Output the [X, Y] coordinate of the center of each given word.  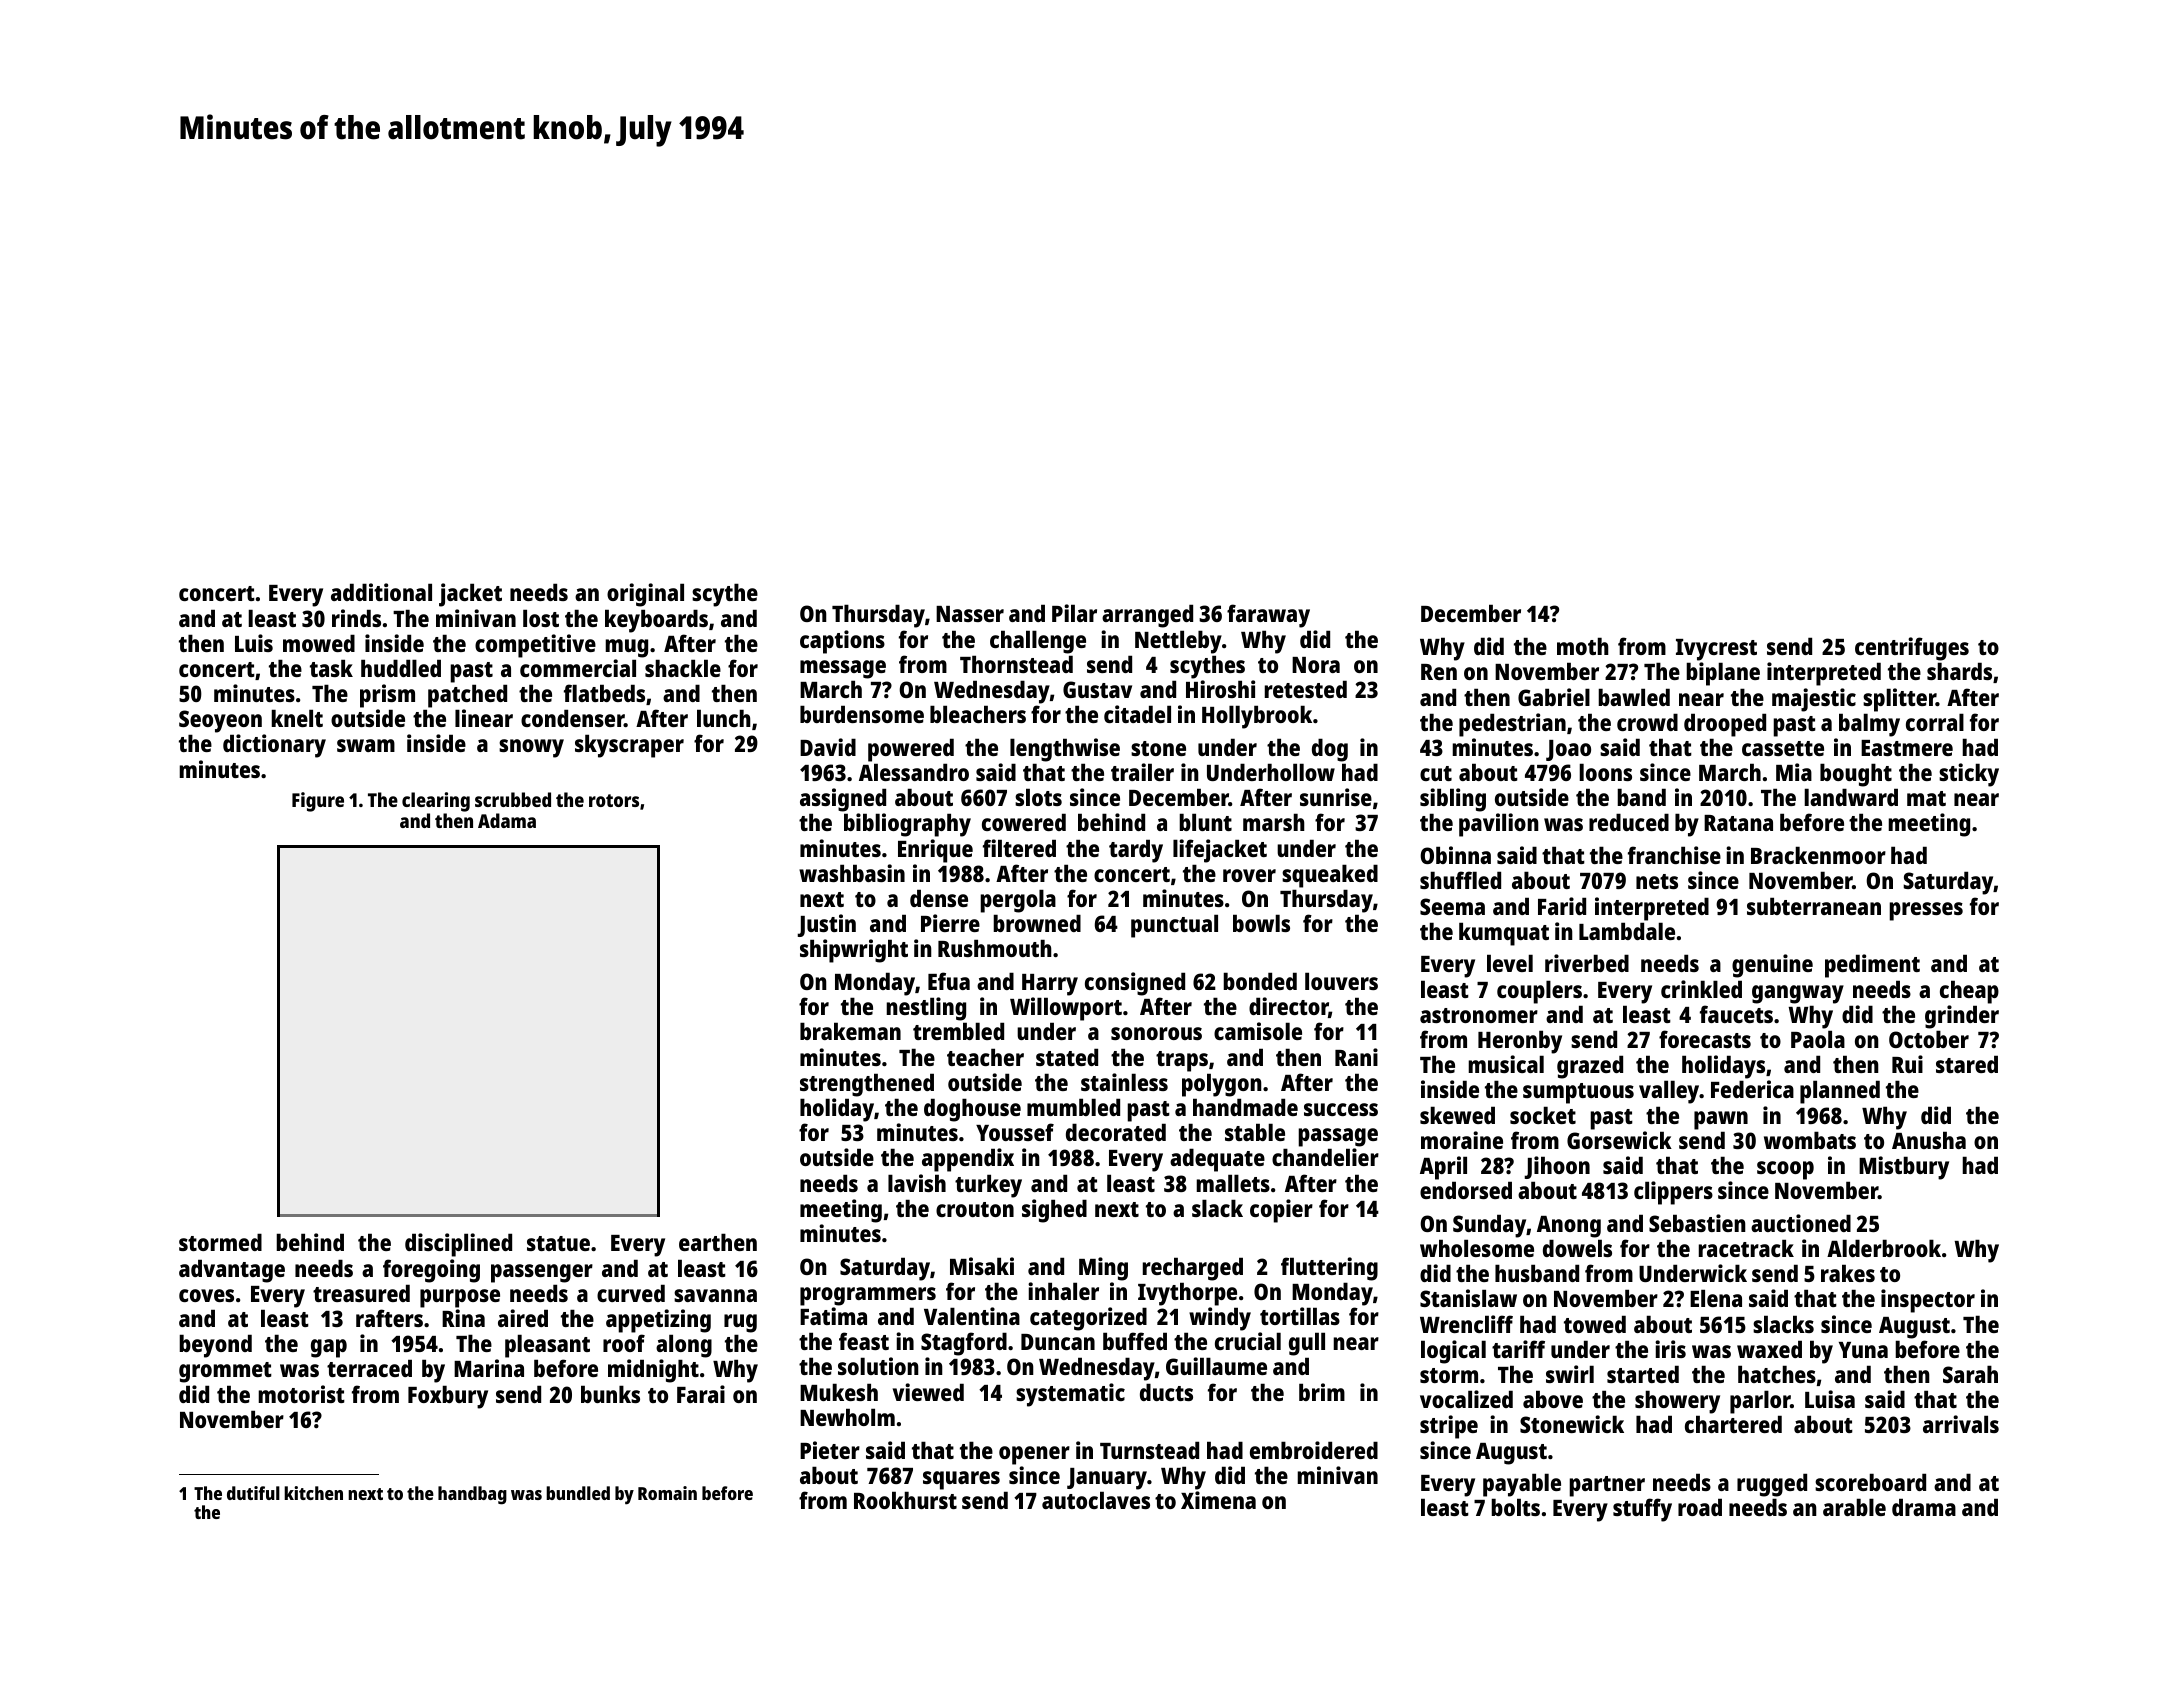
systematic [1070, 1395]
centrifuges [1912, 649]
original [645, 595]
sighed [1054, 1211]
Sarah [1970, 1374]
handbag [472, 1495]
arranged [1147, 616]
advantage [232, 1271]
